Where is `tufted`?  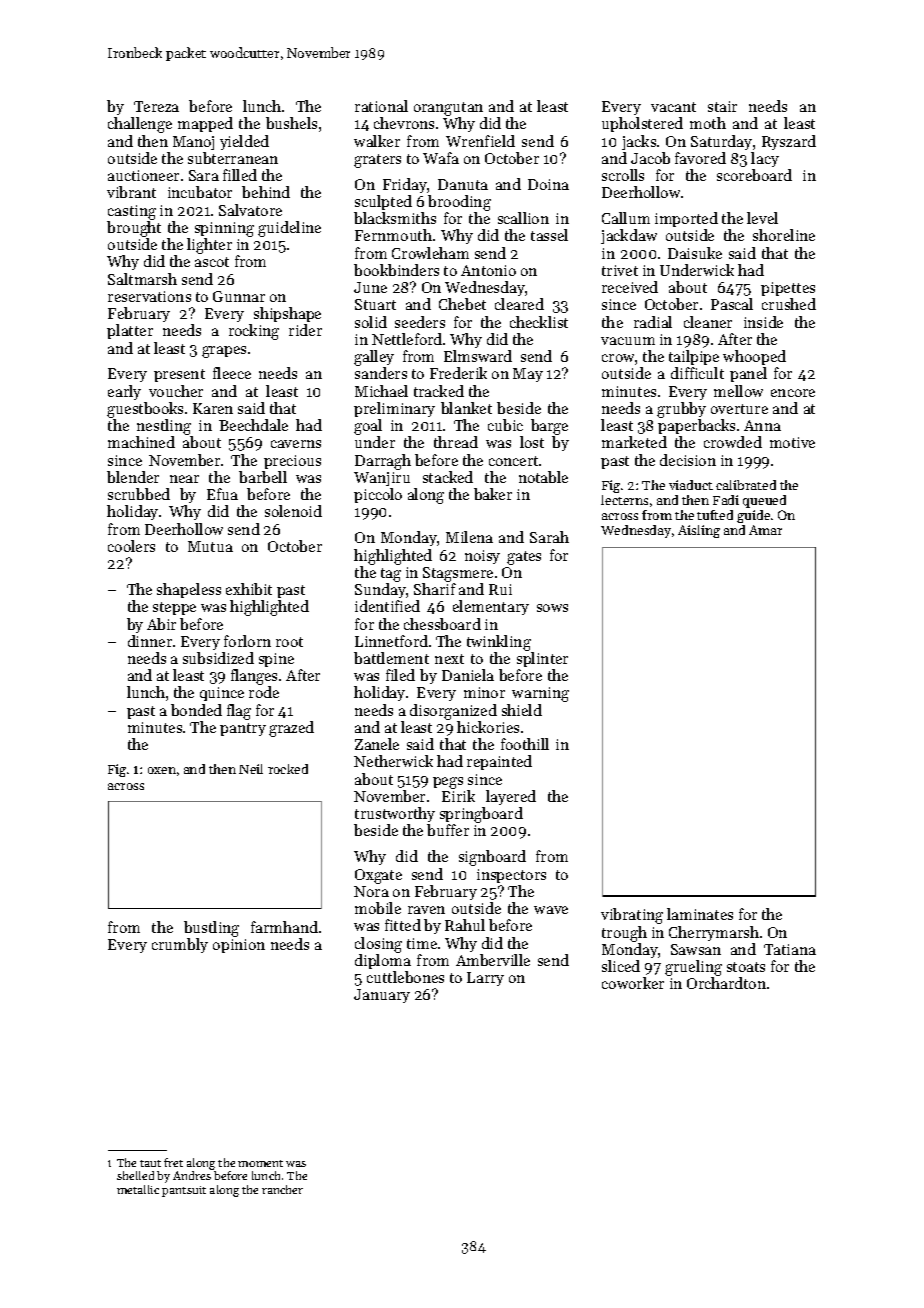 tufted is located at coordinates (715, 515).
